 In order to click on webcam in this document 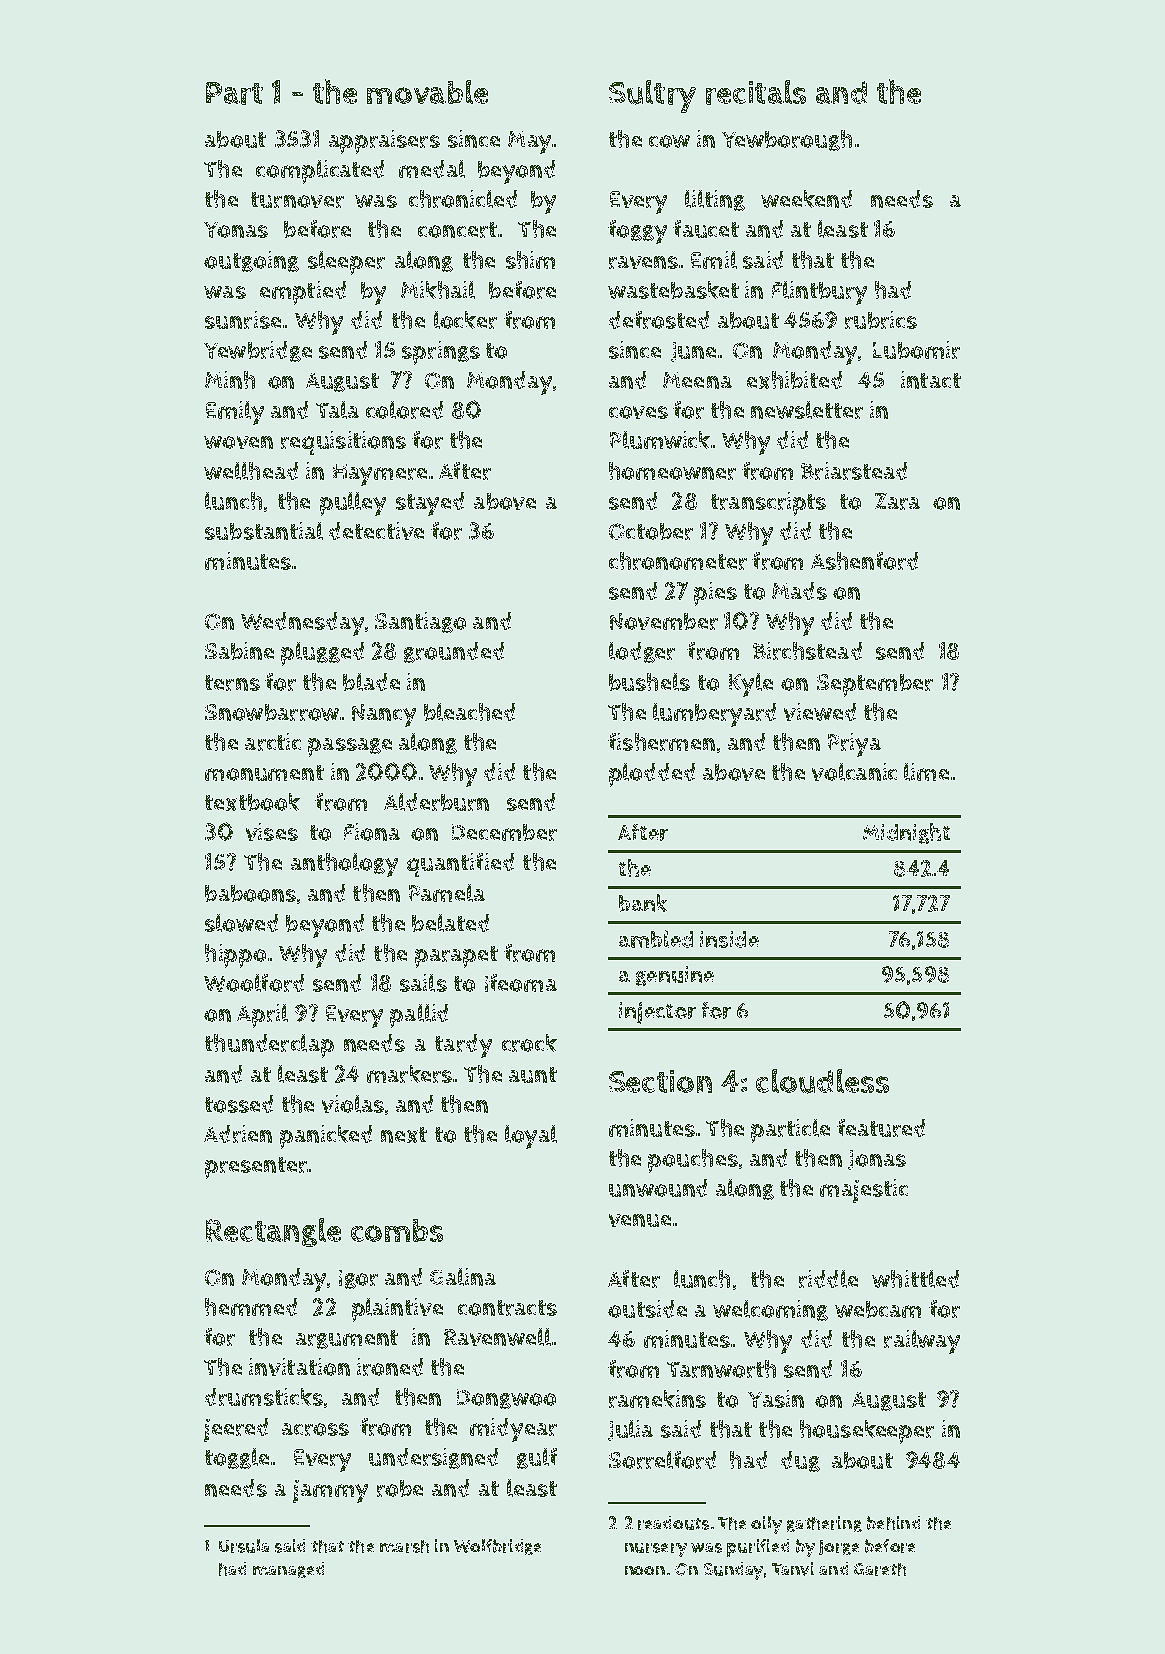, I will do `click(878, 1309)`.
